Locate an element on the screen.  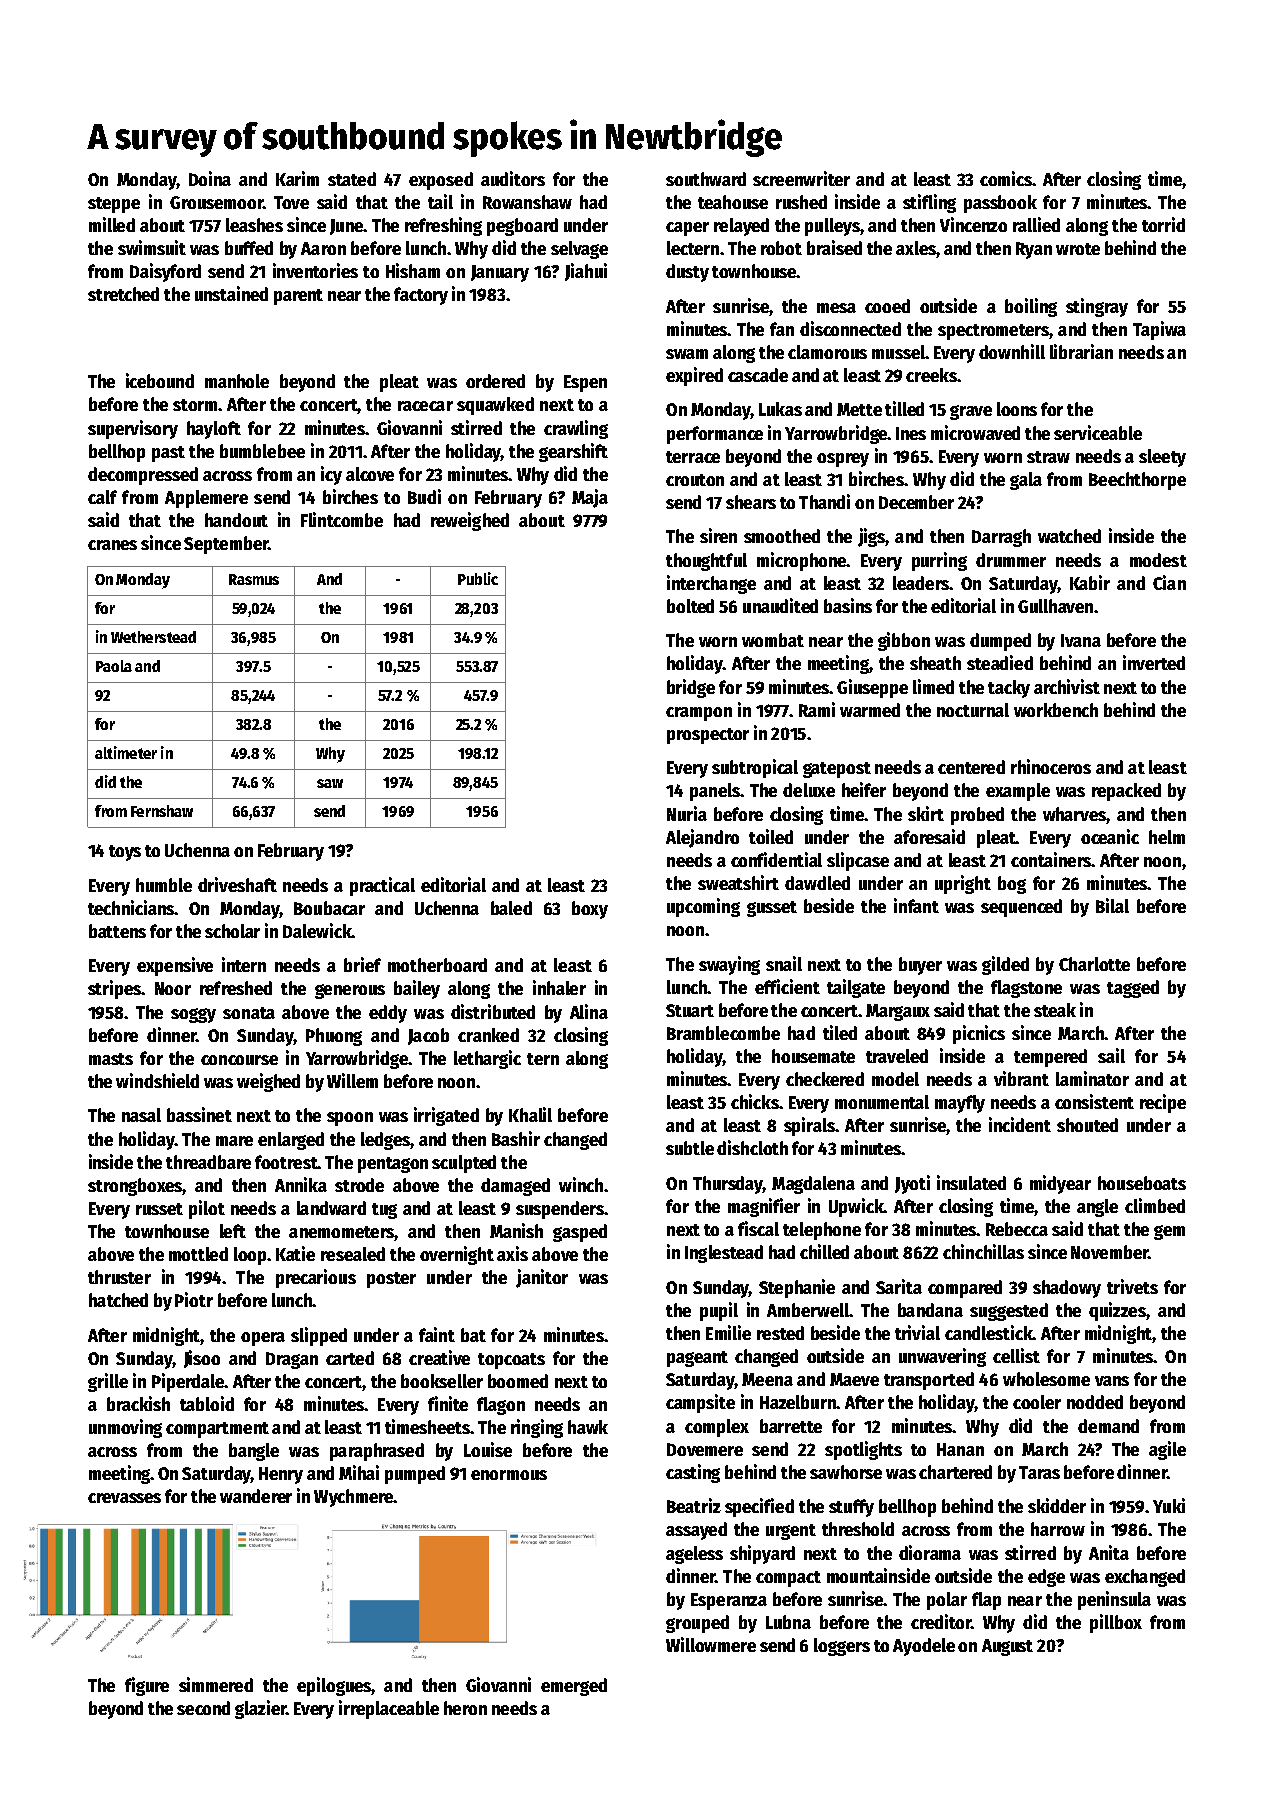
Doina is located at coordinates (210, 178).
